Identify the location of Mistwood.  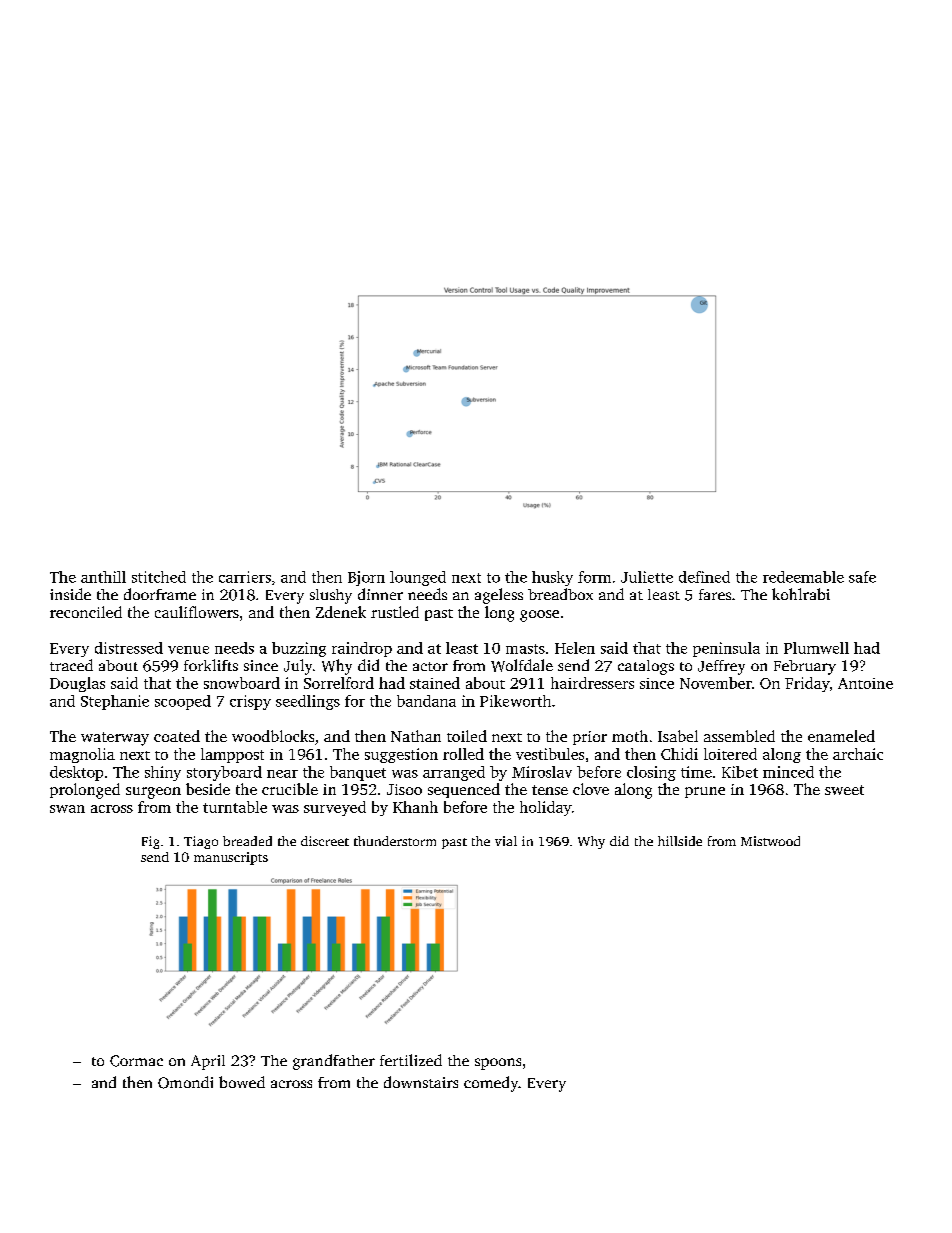
(770, 841).
